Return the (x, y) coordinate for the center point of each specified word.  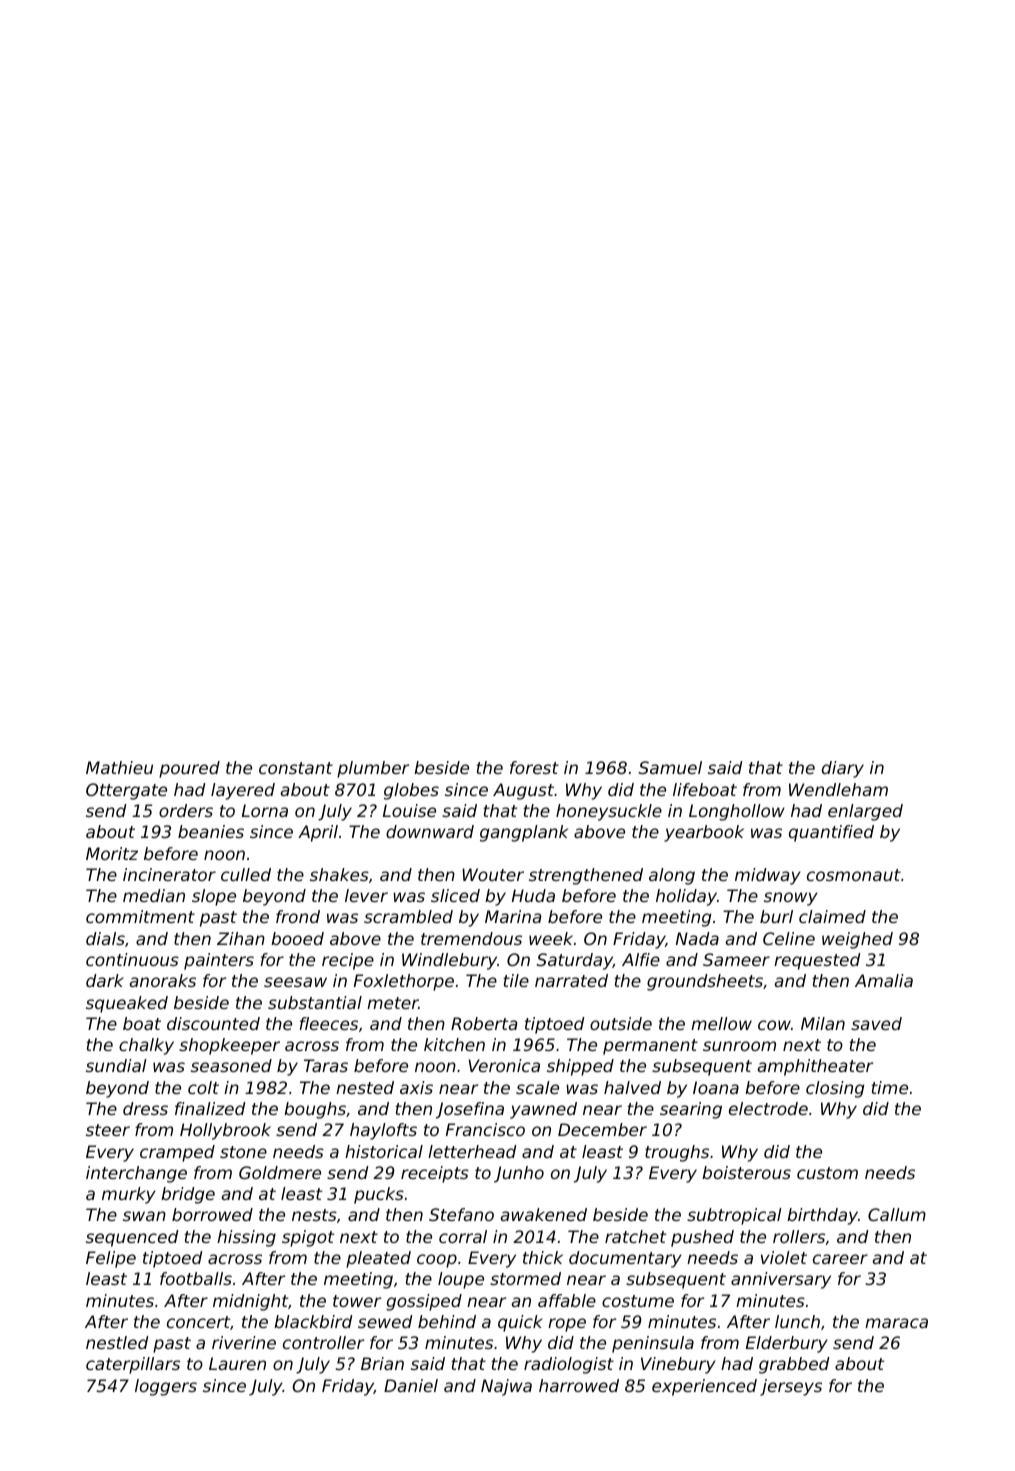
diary (843, 769)
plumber (373, 769)
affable (567, 1300)
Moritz (112, 853)
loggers (166, 1387)
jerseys (791, 1387)
